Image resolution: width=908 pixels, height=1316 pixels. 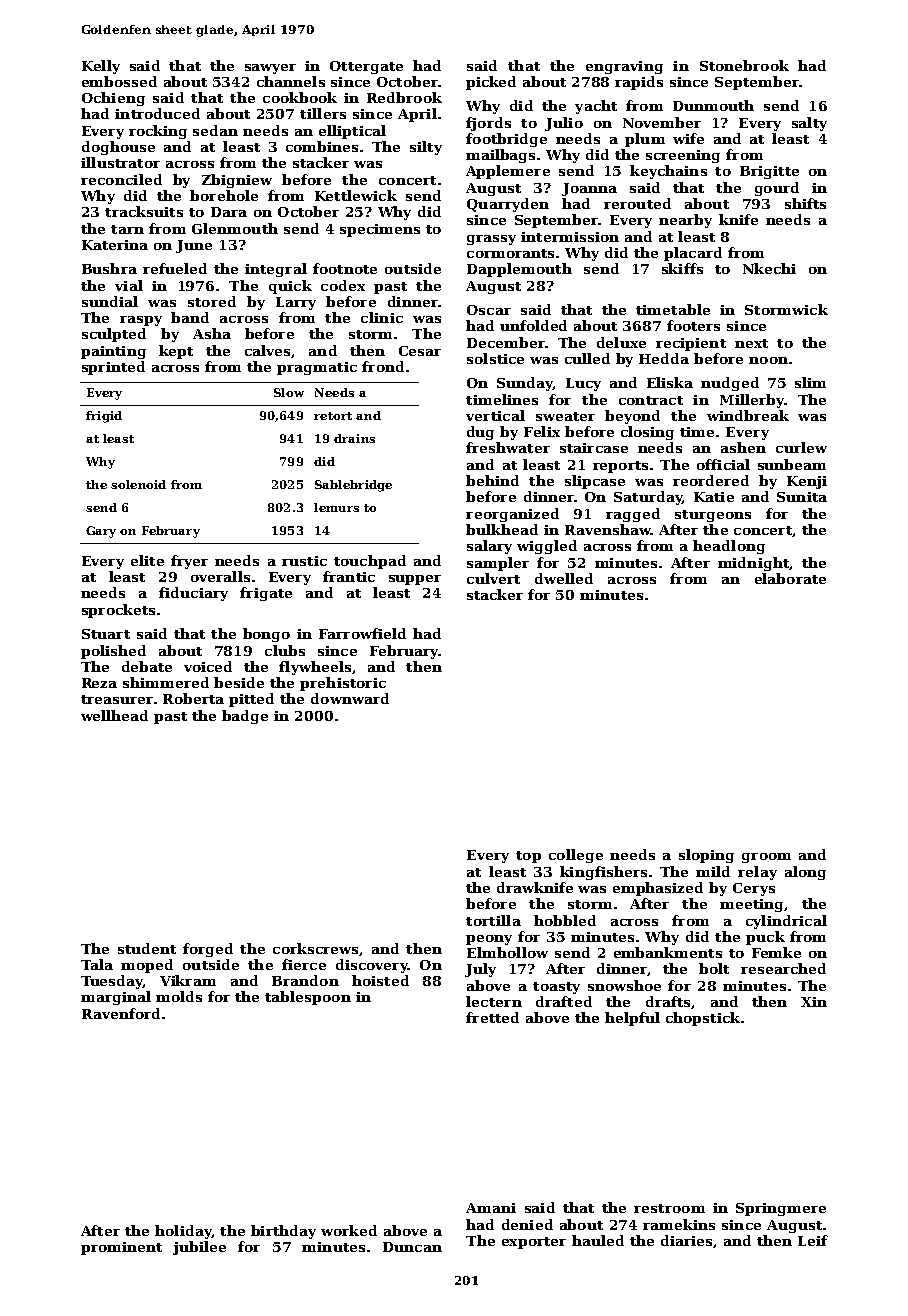 I want to click on Leif, so click(x=813, y=1240).
